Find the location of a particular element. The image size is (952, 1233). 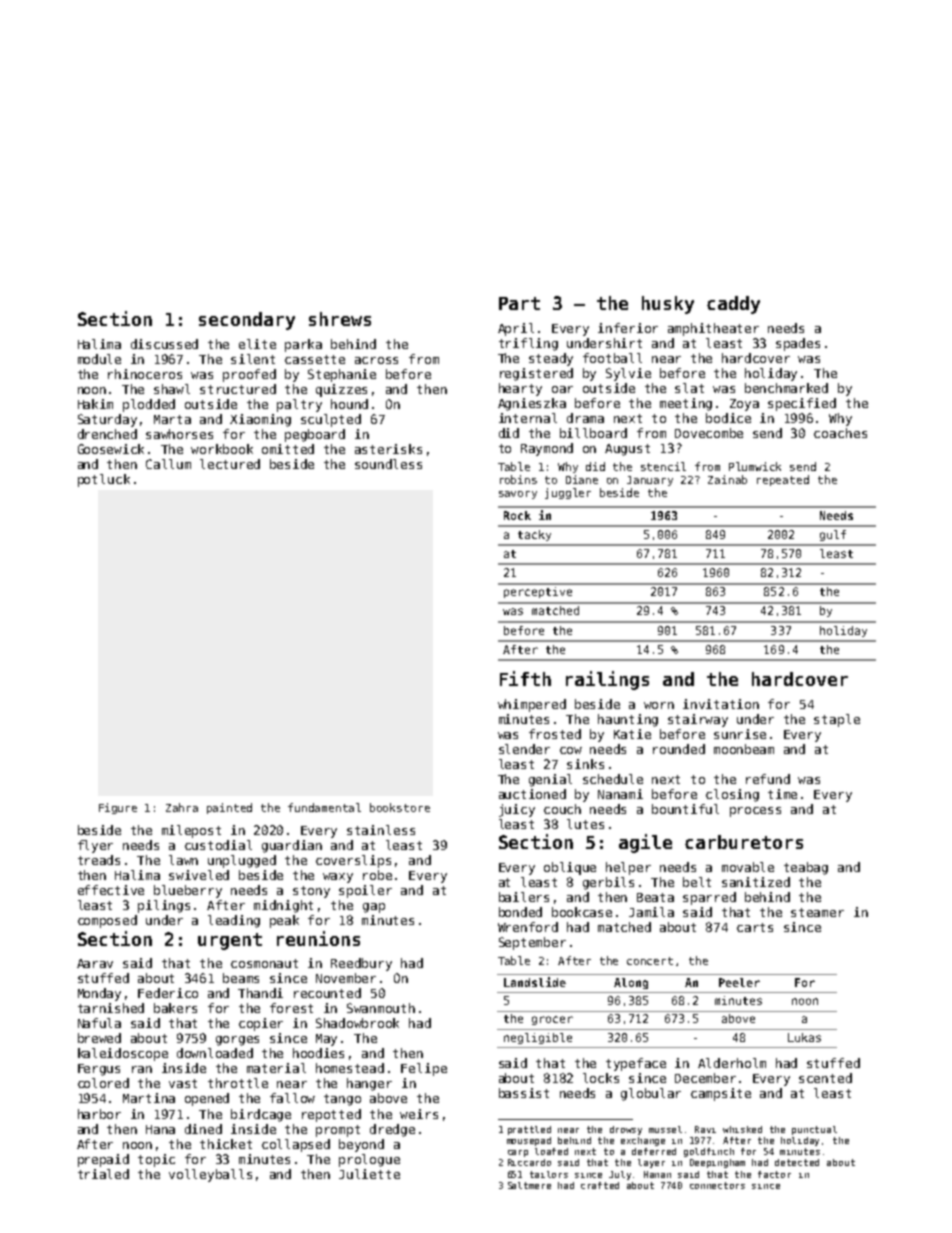

discussed is located at coordinates (164, 344).
